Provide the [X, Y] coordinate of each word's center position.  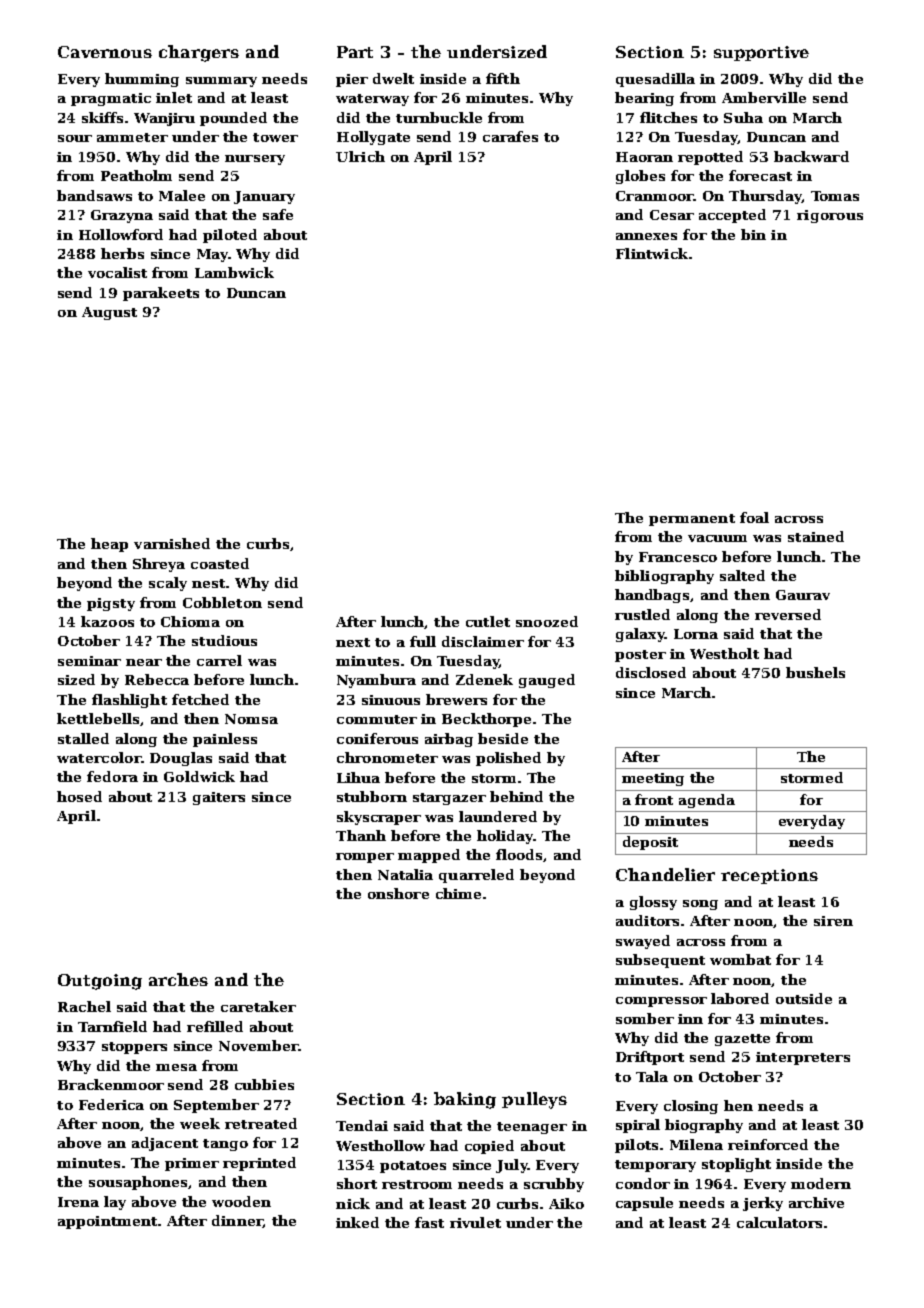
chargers [199, 53]
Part [355, 52]
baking [465, 1100]
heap [109, 545]
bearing [644, 99]
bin [753, 234]
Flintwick [652, 253]
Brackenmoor [111, 1084]
